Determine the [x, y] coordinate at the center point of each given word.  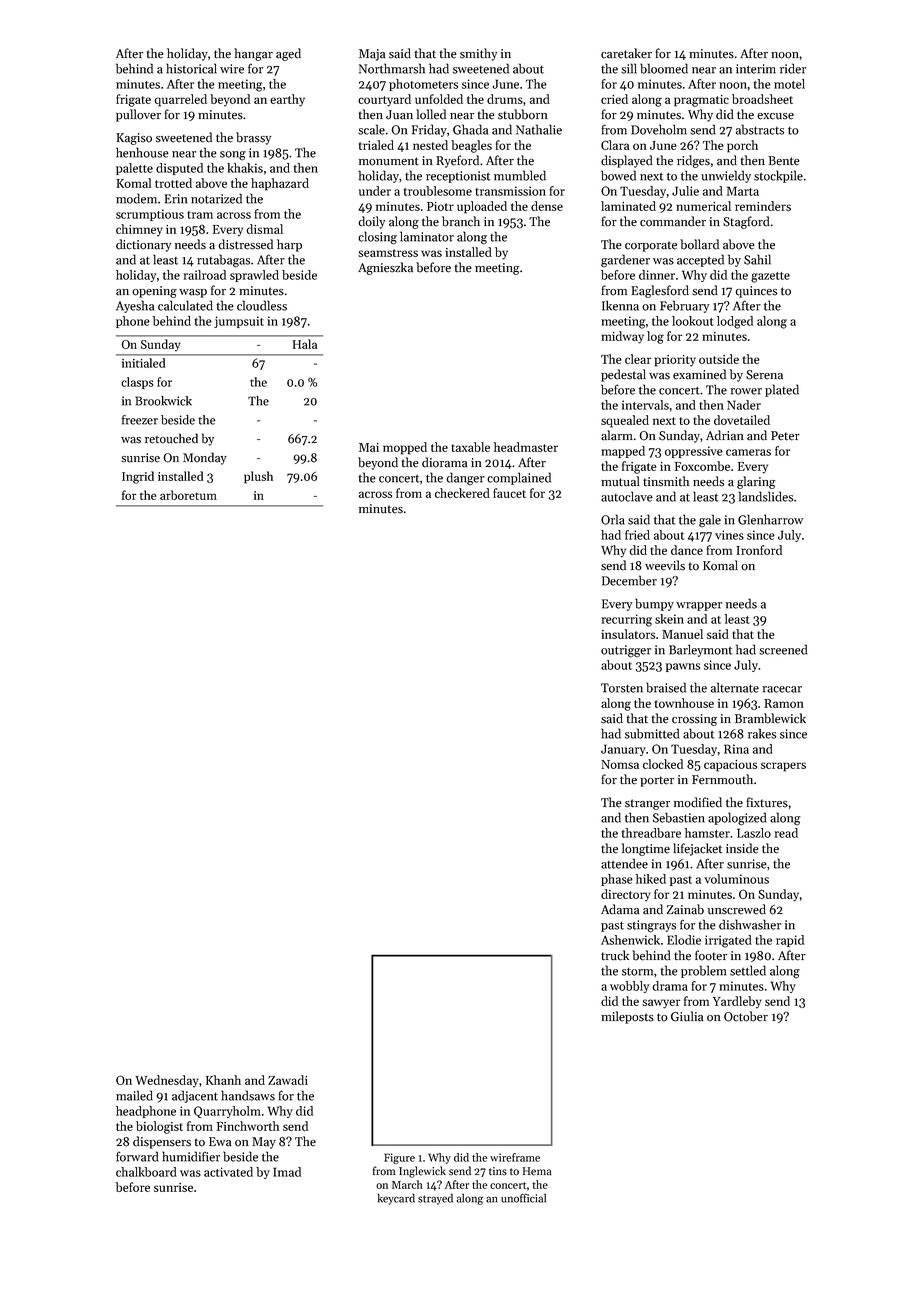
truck [615, 955]
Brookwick [163, 401]
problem [703, 971]
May [264, 1143]
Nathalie [539, 129]
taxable [470, 447]
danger [465, 479]
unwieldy [726, 176]
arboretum [188, 495]
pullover [138, 115]
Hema [537, 1171]
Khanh [223, 1080]
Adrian [725, 435]
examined [699, 374]
